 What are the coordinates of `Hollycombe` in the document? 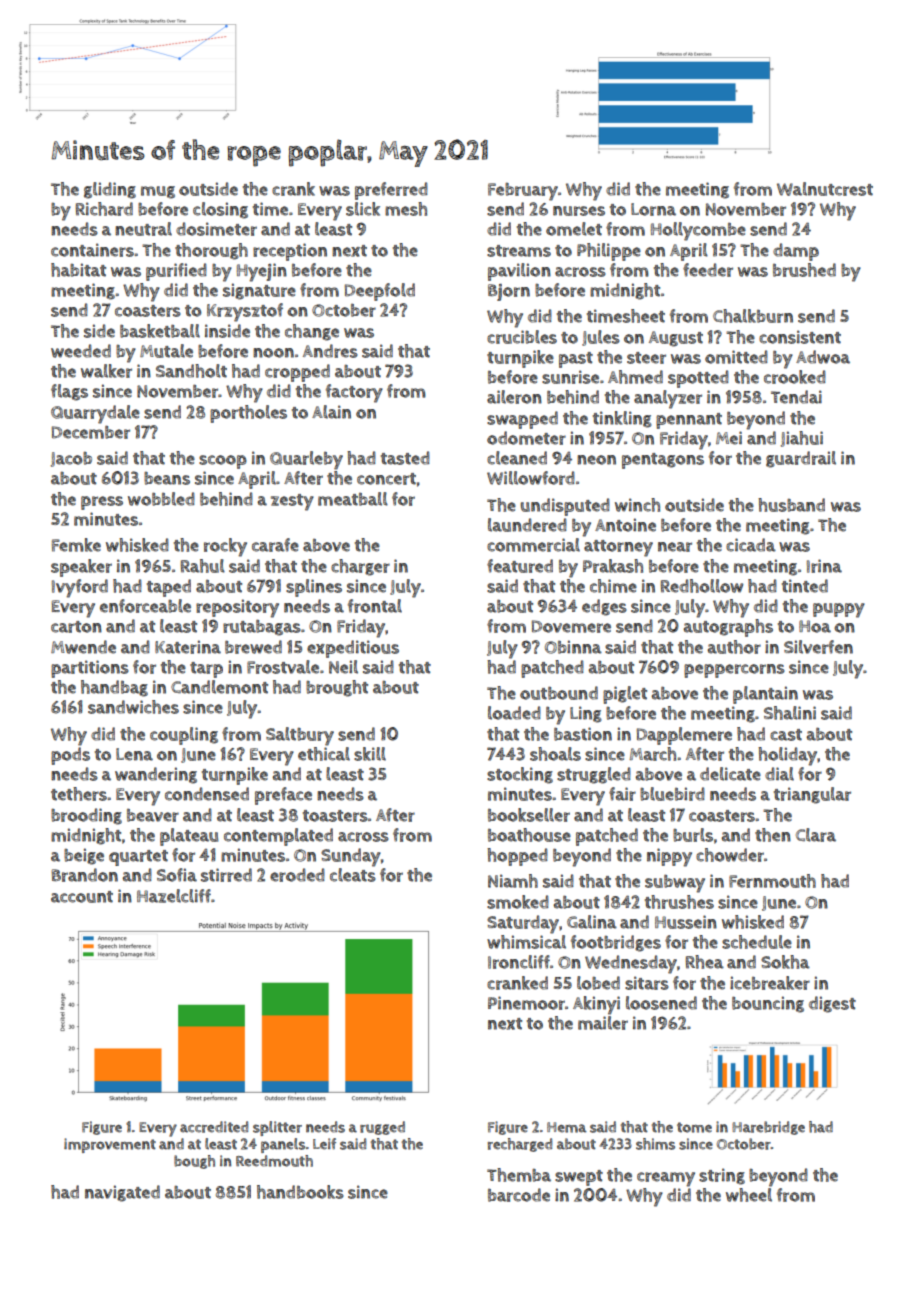 It's located at (698, 231).
